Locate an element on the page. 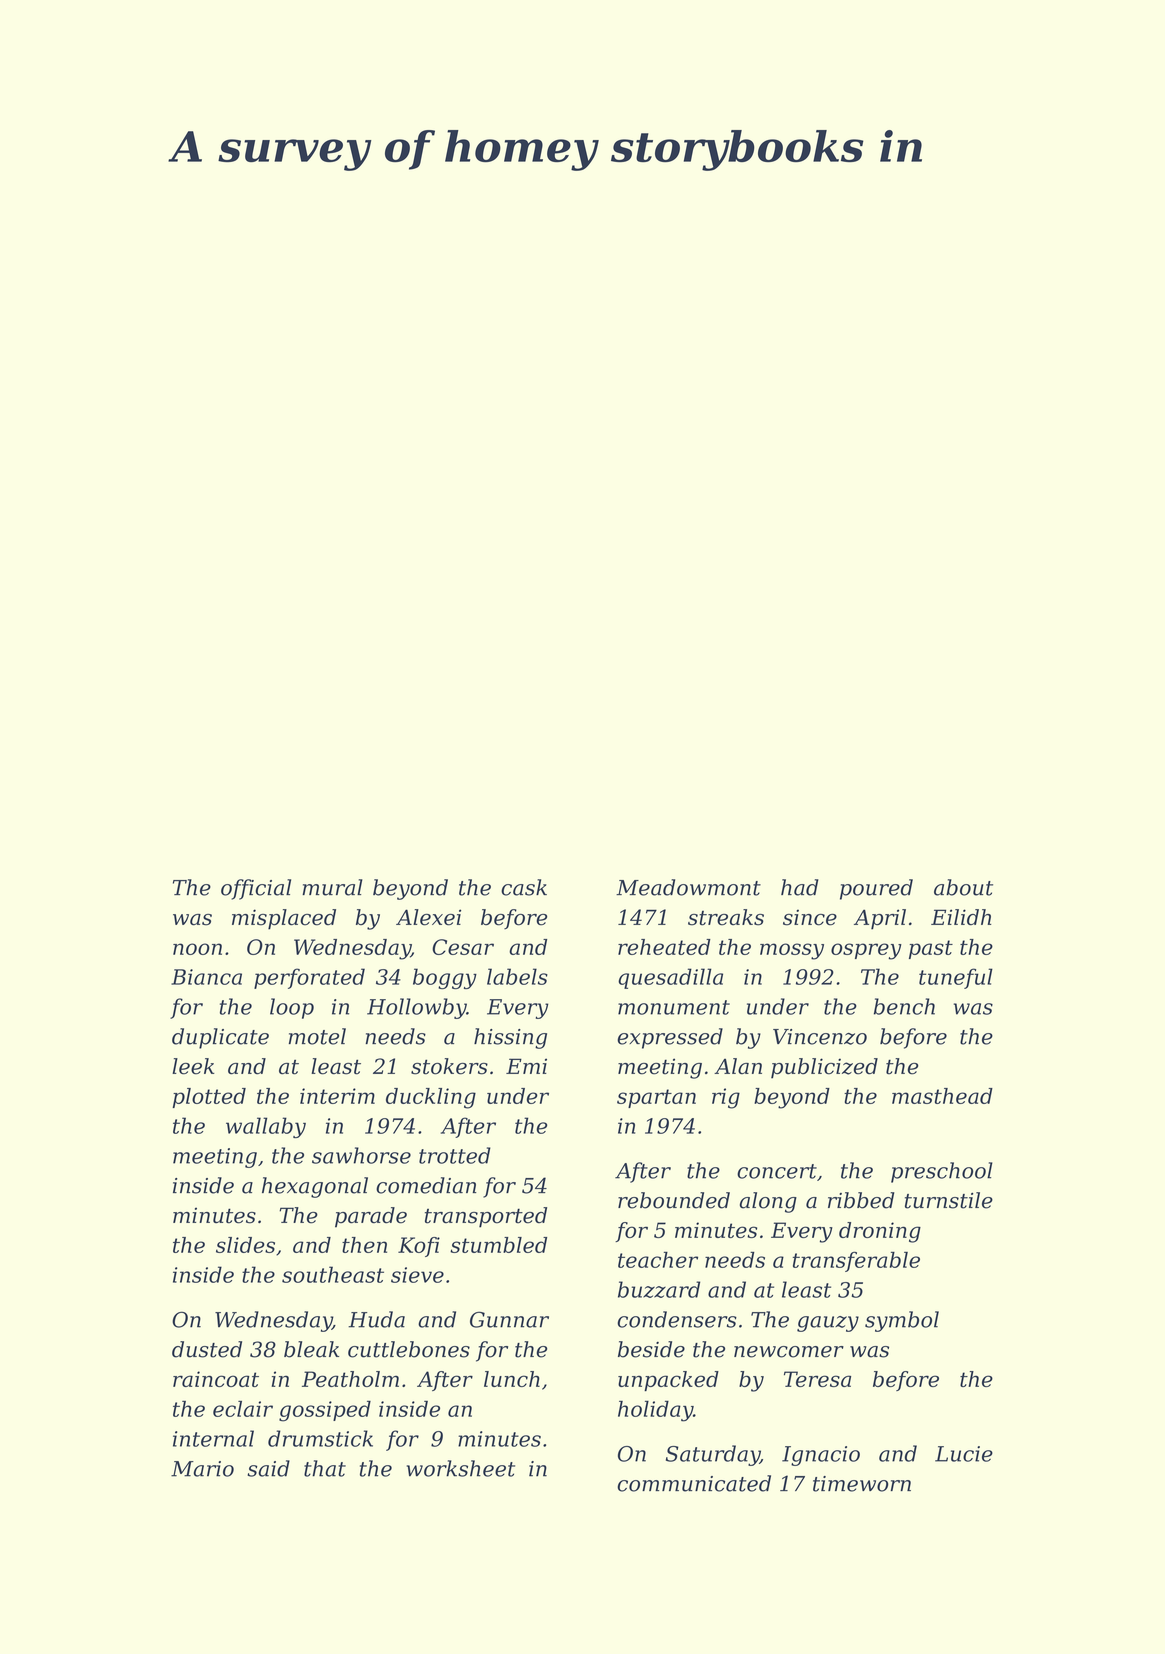  labels is located at coordinates (517, 976).
